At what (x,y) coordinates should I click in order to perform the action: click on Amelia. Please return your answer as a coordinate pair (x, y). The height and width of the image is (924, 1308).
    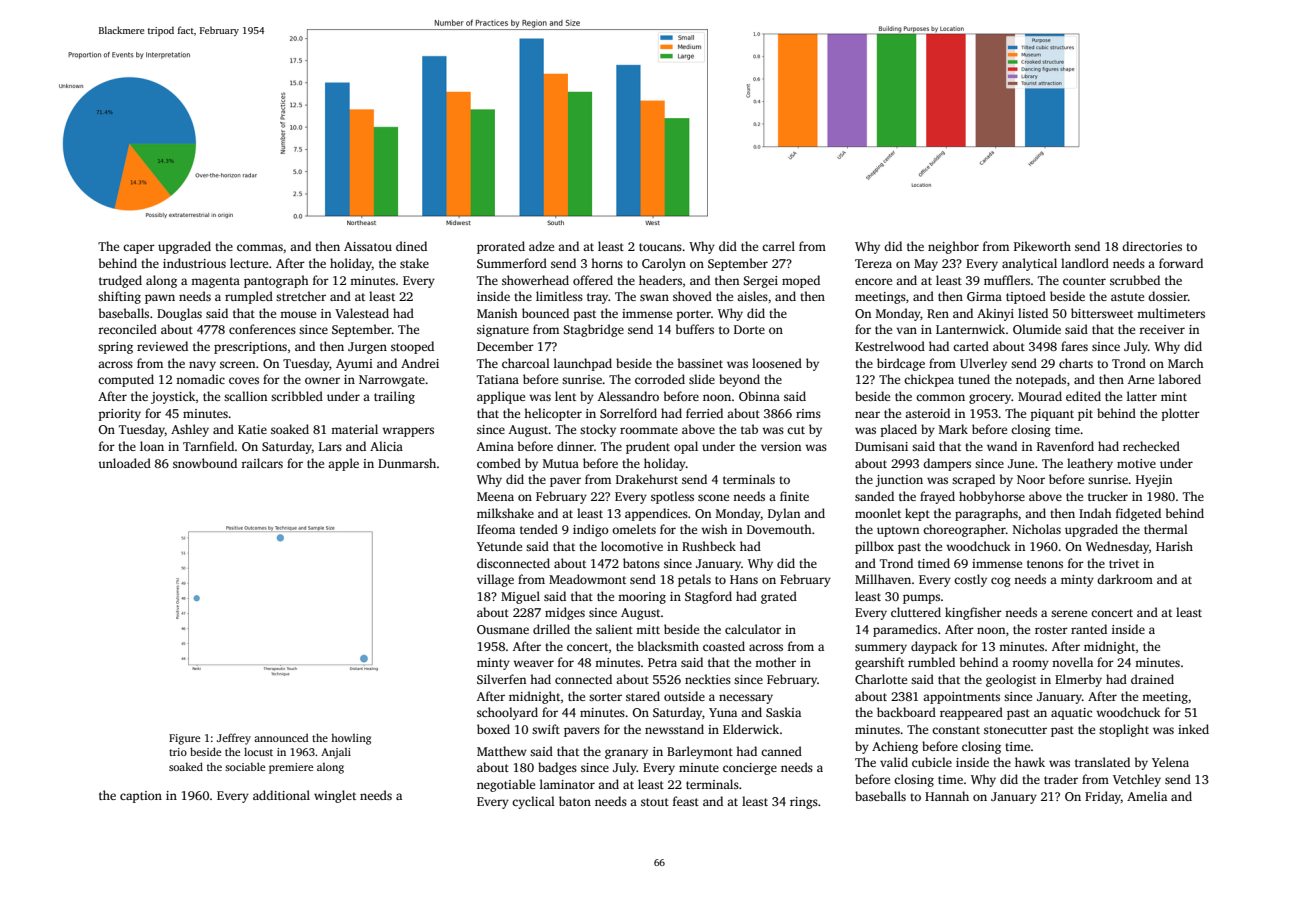
    Looking at the image, I should click on (1147, 796).
